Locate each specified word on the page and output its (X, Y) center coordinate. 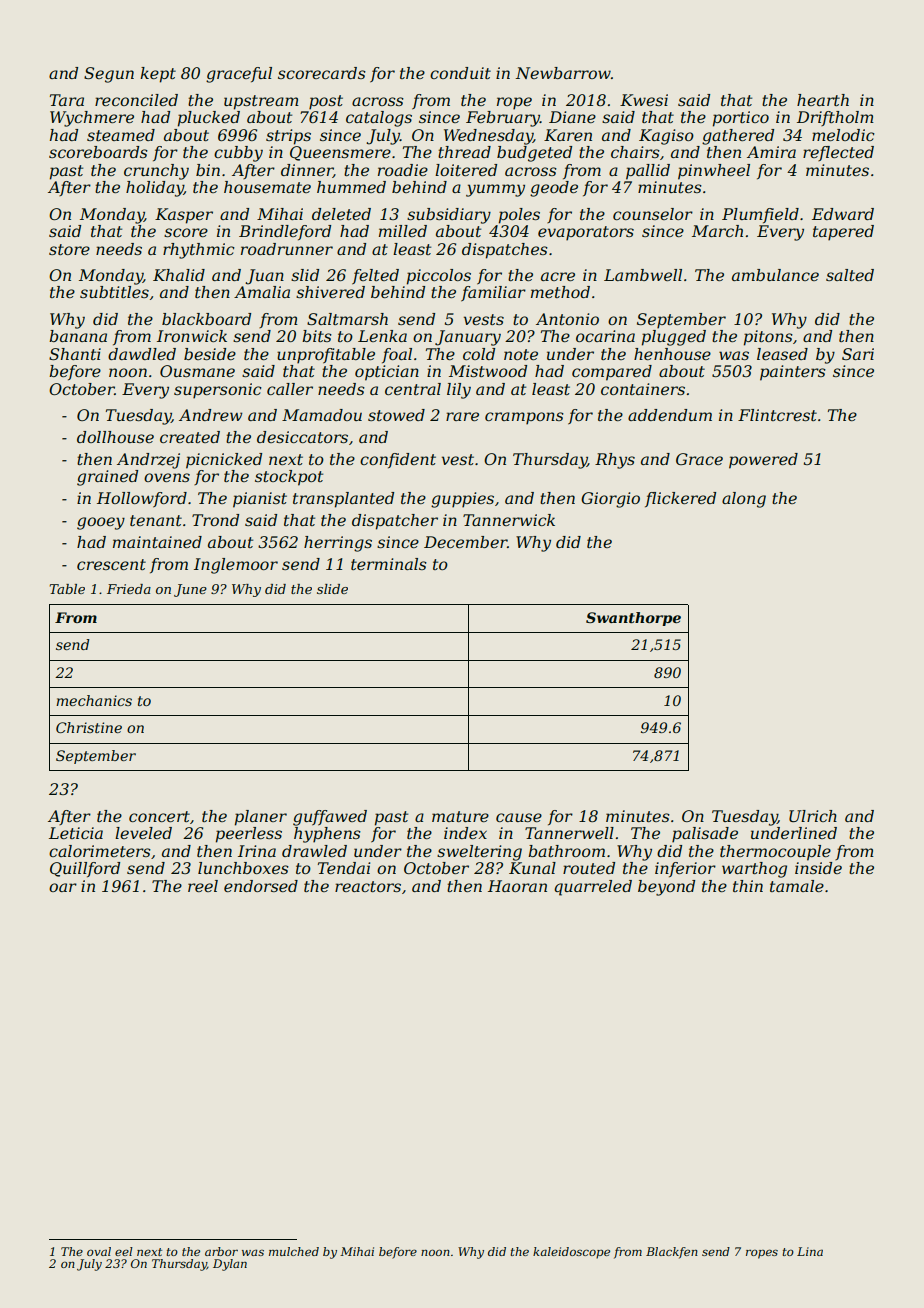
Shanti (75, 354)
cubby (238, 154)
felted (375, 277)
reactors (368, 886)
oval (99, 1251)
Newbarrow (563, 73)
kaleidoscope (571, 1253)
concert (159, 816)
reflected (838, 153)
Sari (858, 354)
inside (818, 868)
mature (460, 816)
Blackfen (672, 1253)
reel (203, 886)
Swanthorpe (633, 619)
